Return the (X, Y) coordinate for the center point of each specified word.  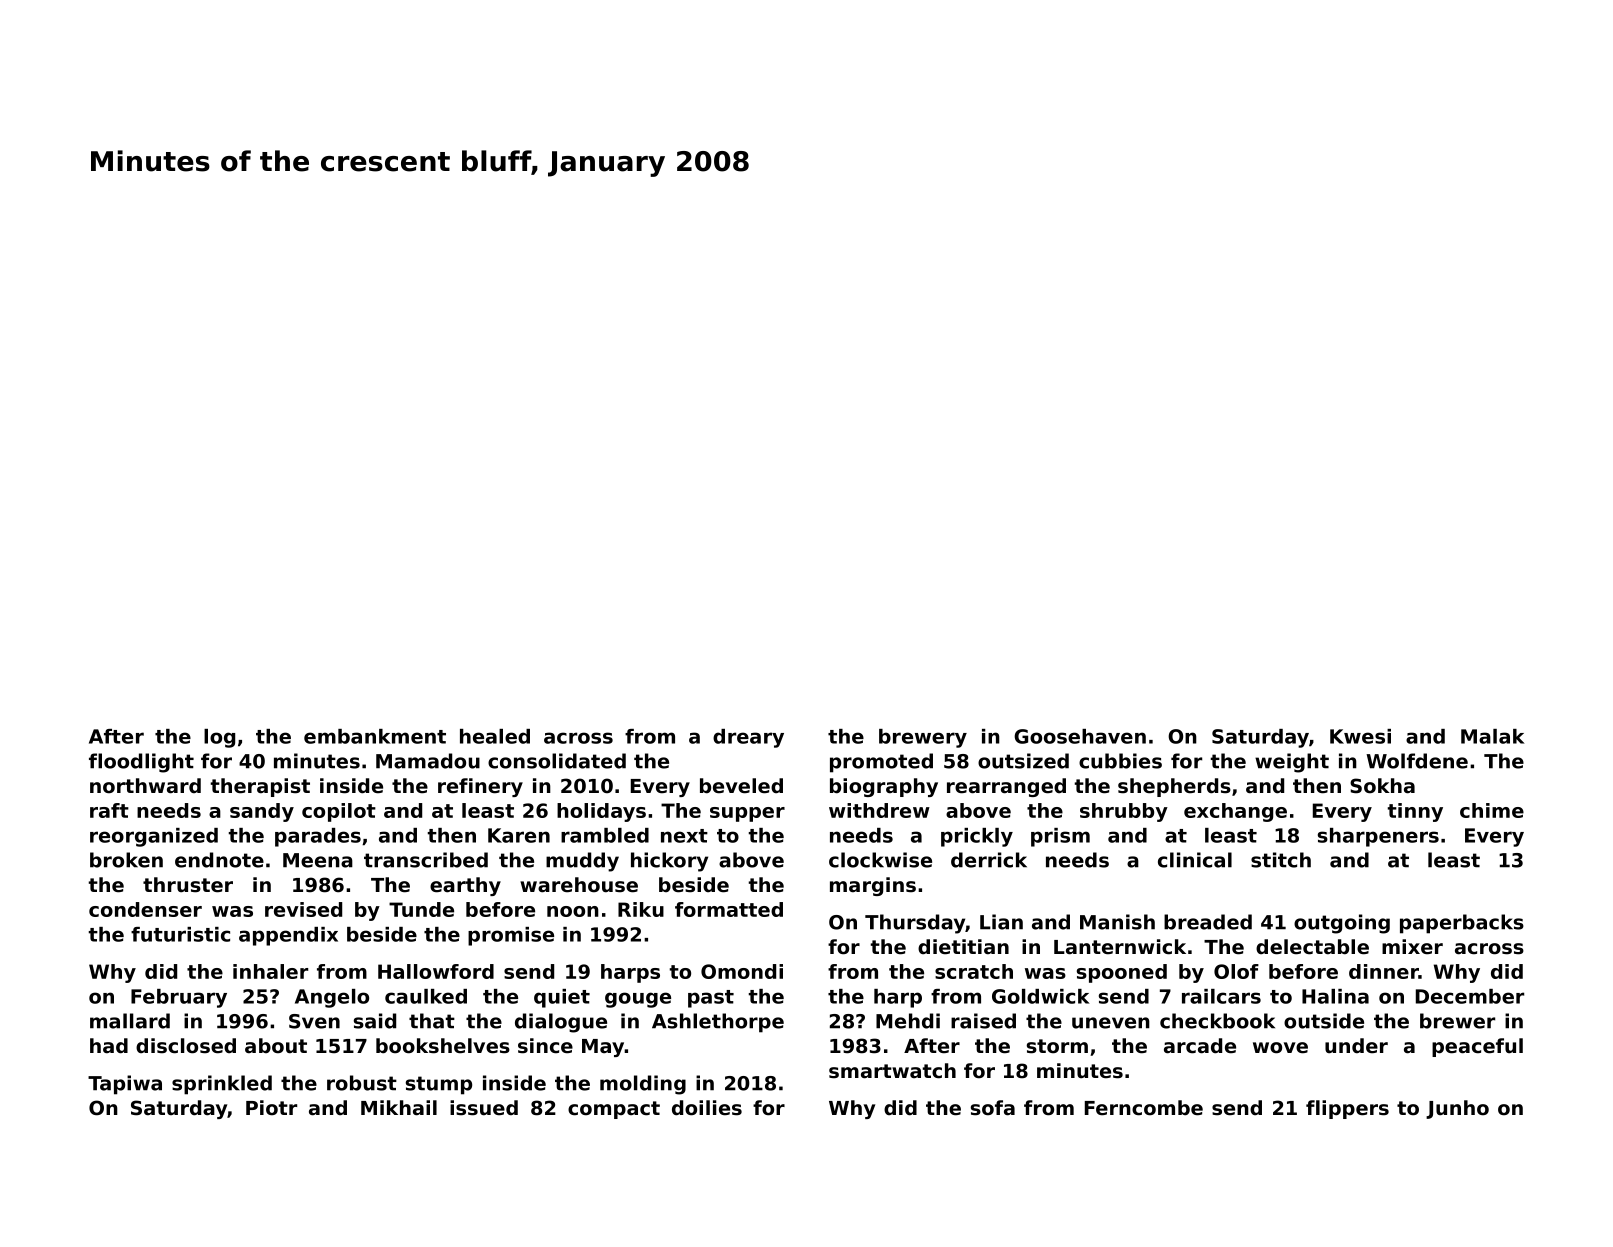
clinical (1195, 860)
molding (643, 1085)
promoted (881, 763)
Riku (641, 909)
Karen (519, 835)
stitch (1281, 860)
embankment (375, 736)
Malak (1492, 736)
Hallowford (436, 971)
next (684, 836)
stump (439, 1085)
